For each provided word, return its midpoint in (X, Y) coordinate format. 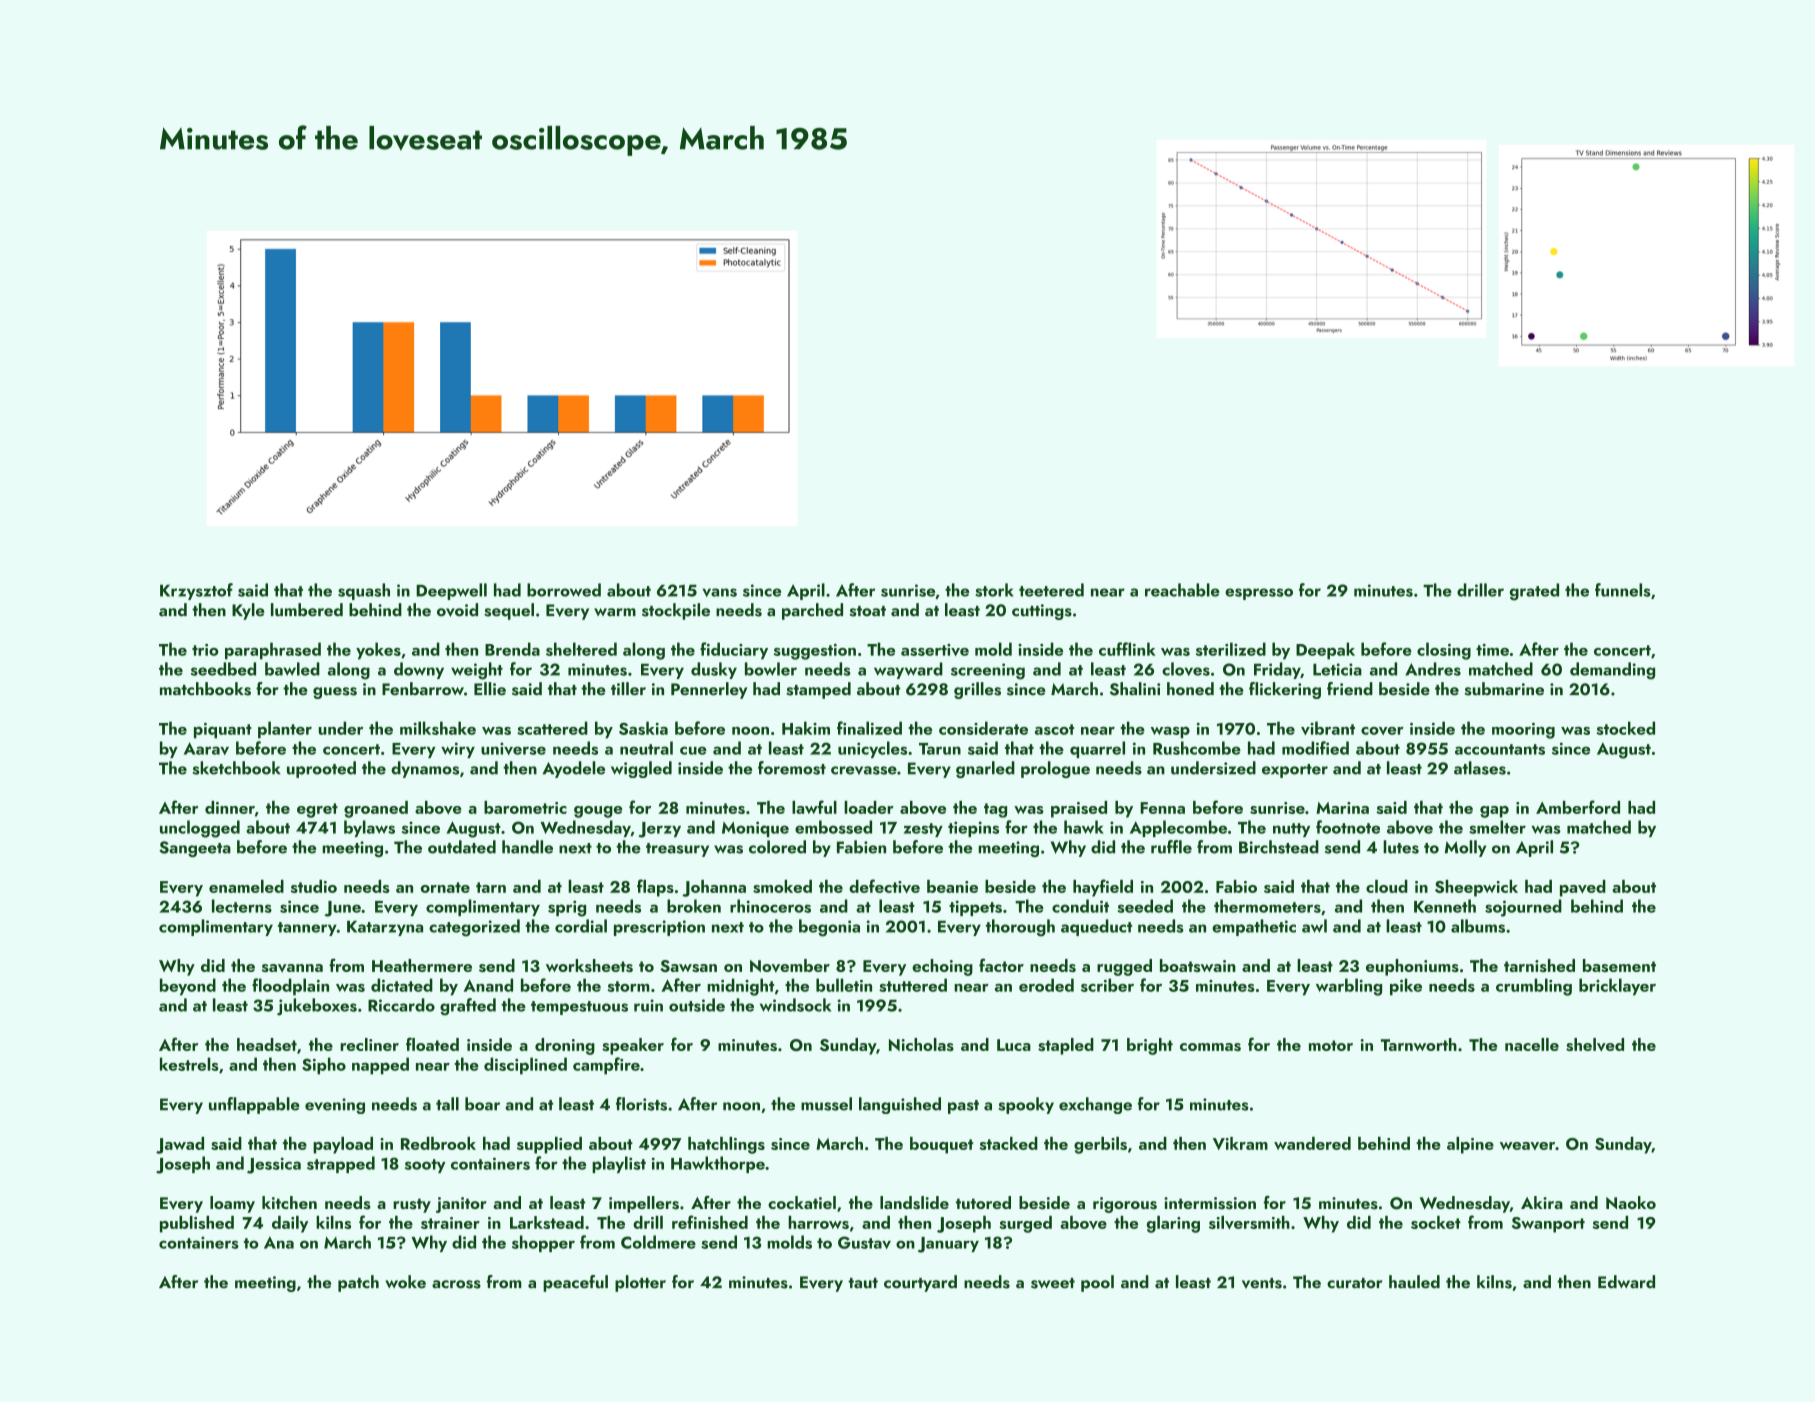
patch (358, 1283)
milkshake (438, 728)
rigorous (1125, 1205)
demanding (1612, 671)
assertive (935, 650)
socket (1436, 1222)
